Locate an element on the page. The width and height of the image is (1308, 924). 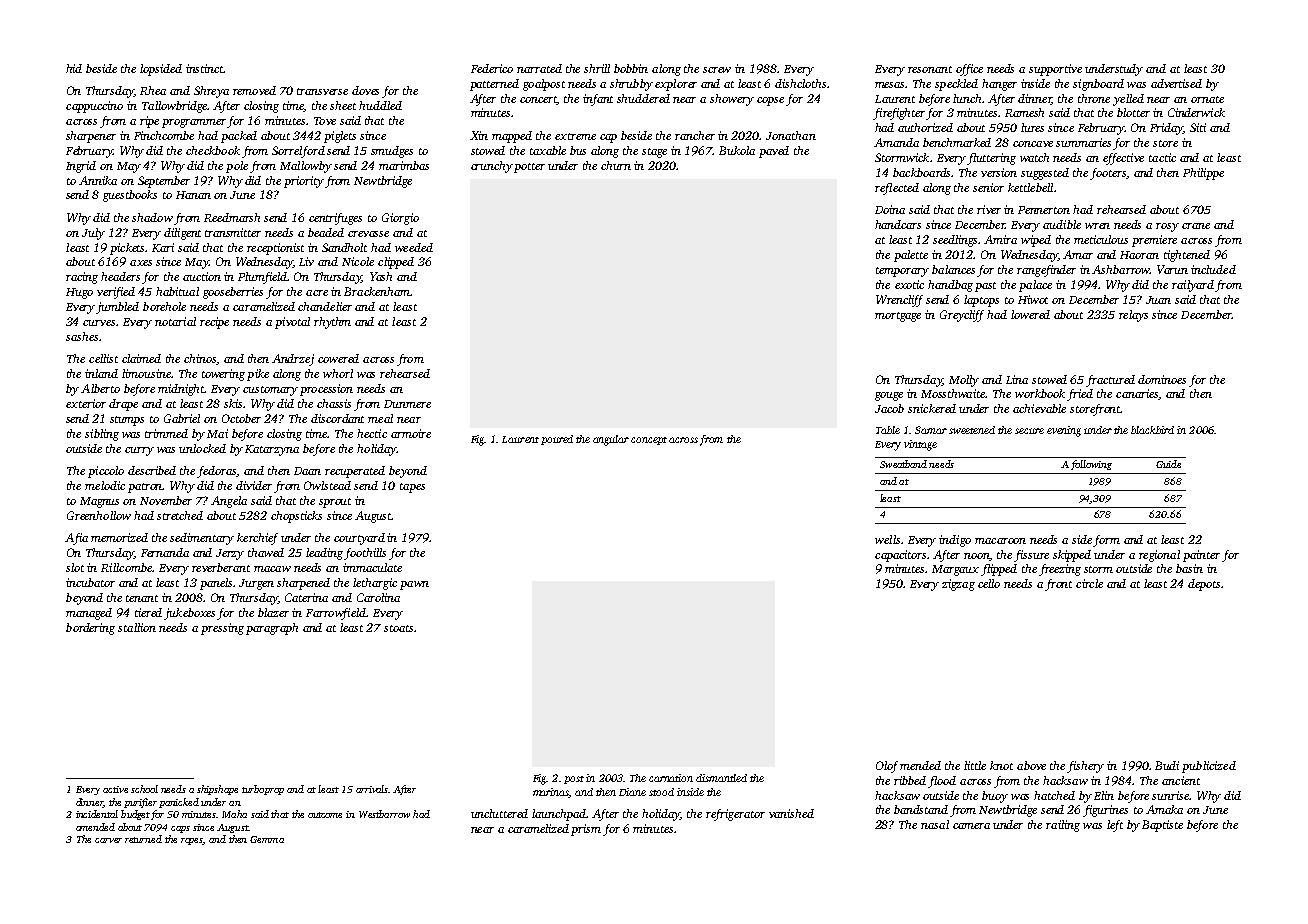
centrifuges is located at coordinates (335, 219).
